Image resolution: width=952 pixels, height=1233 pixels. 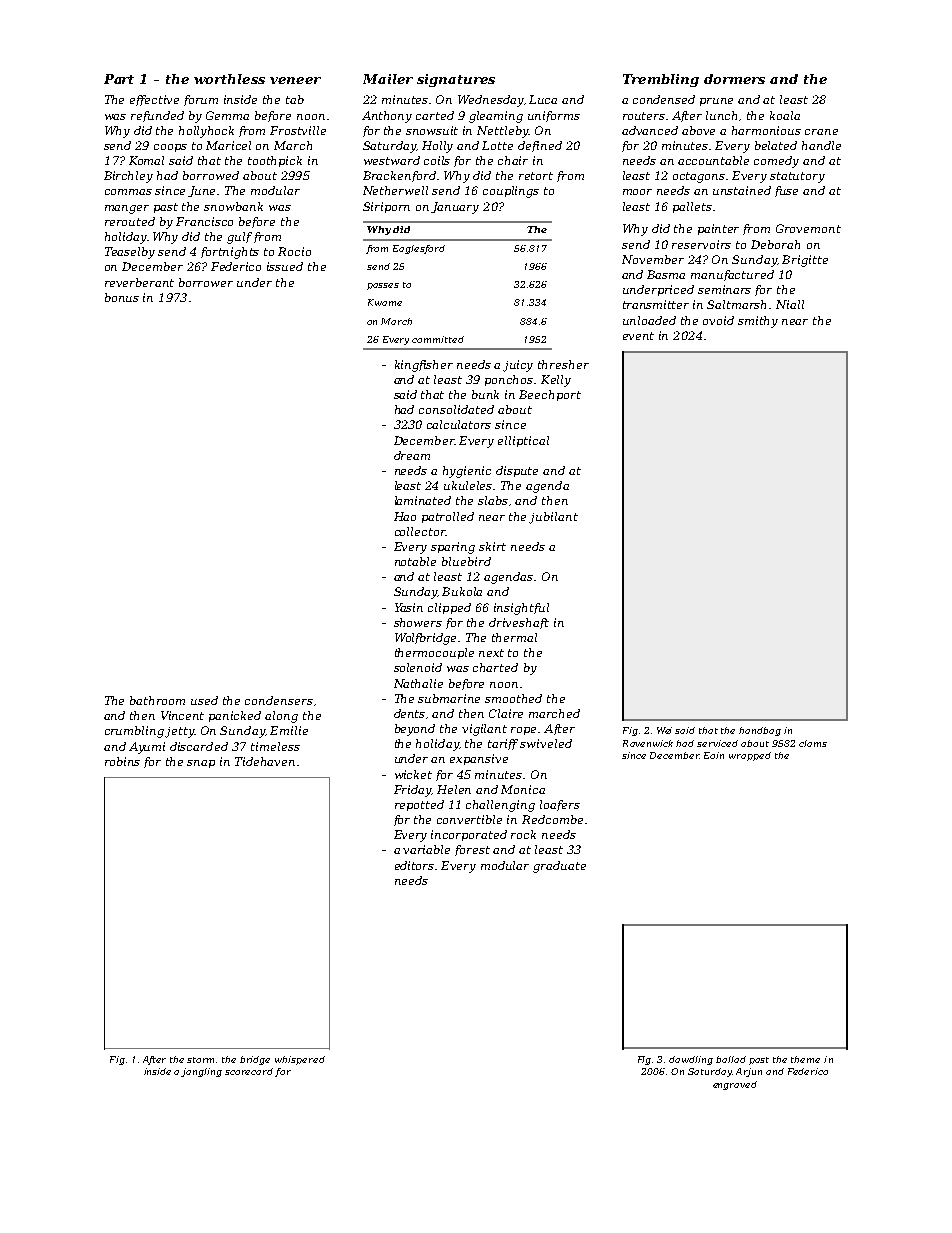 What do you see at coordinates (718, 320) in the image?
I see `ovoid` at bounding box center [718, 320].
